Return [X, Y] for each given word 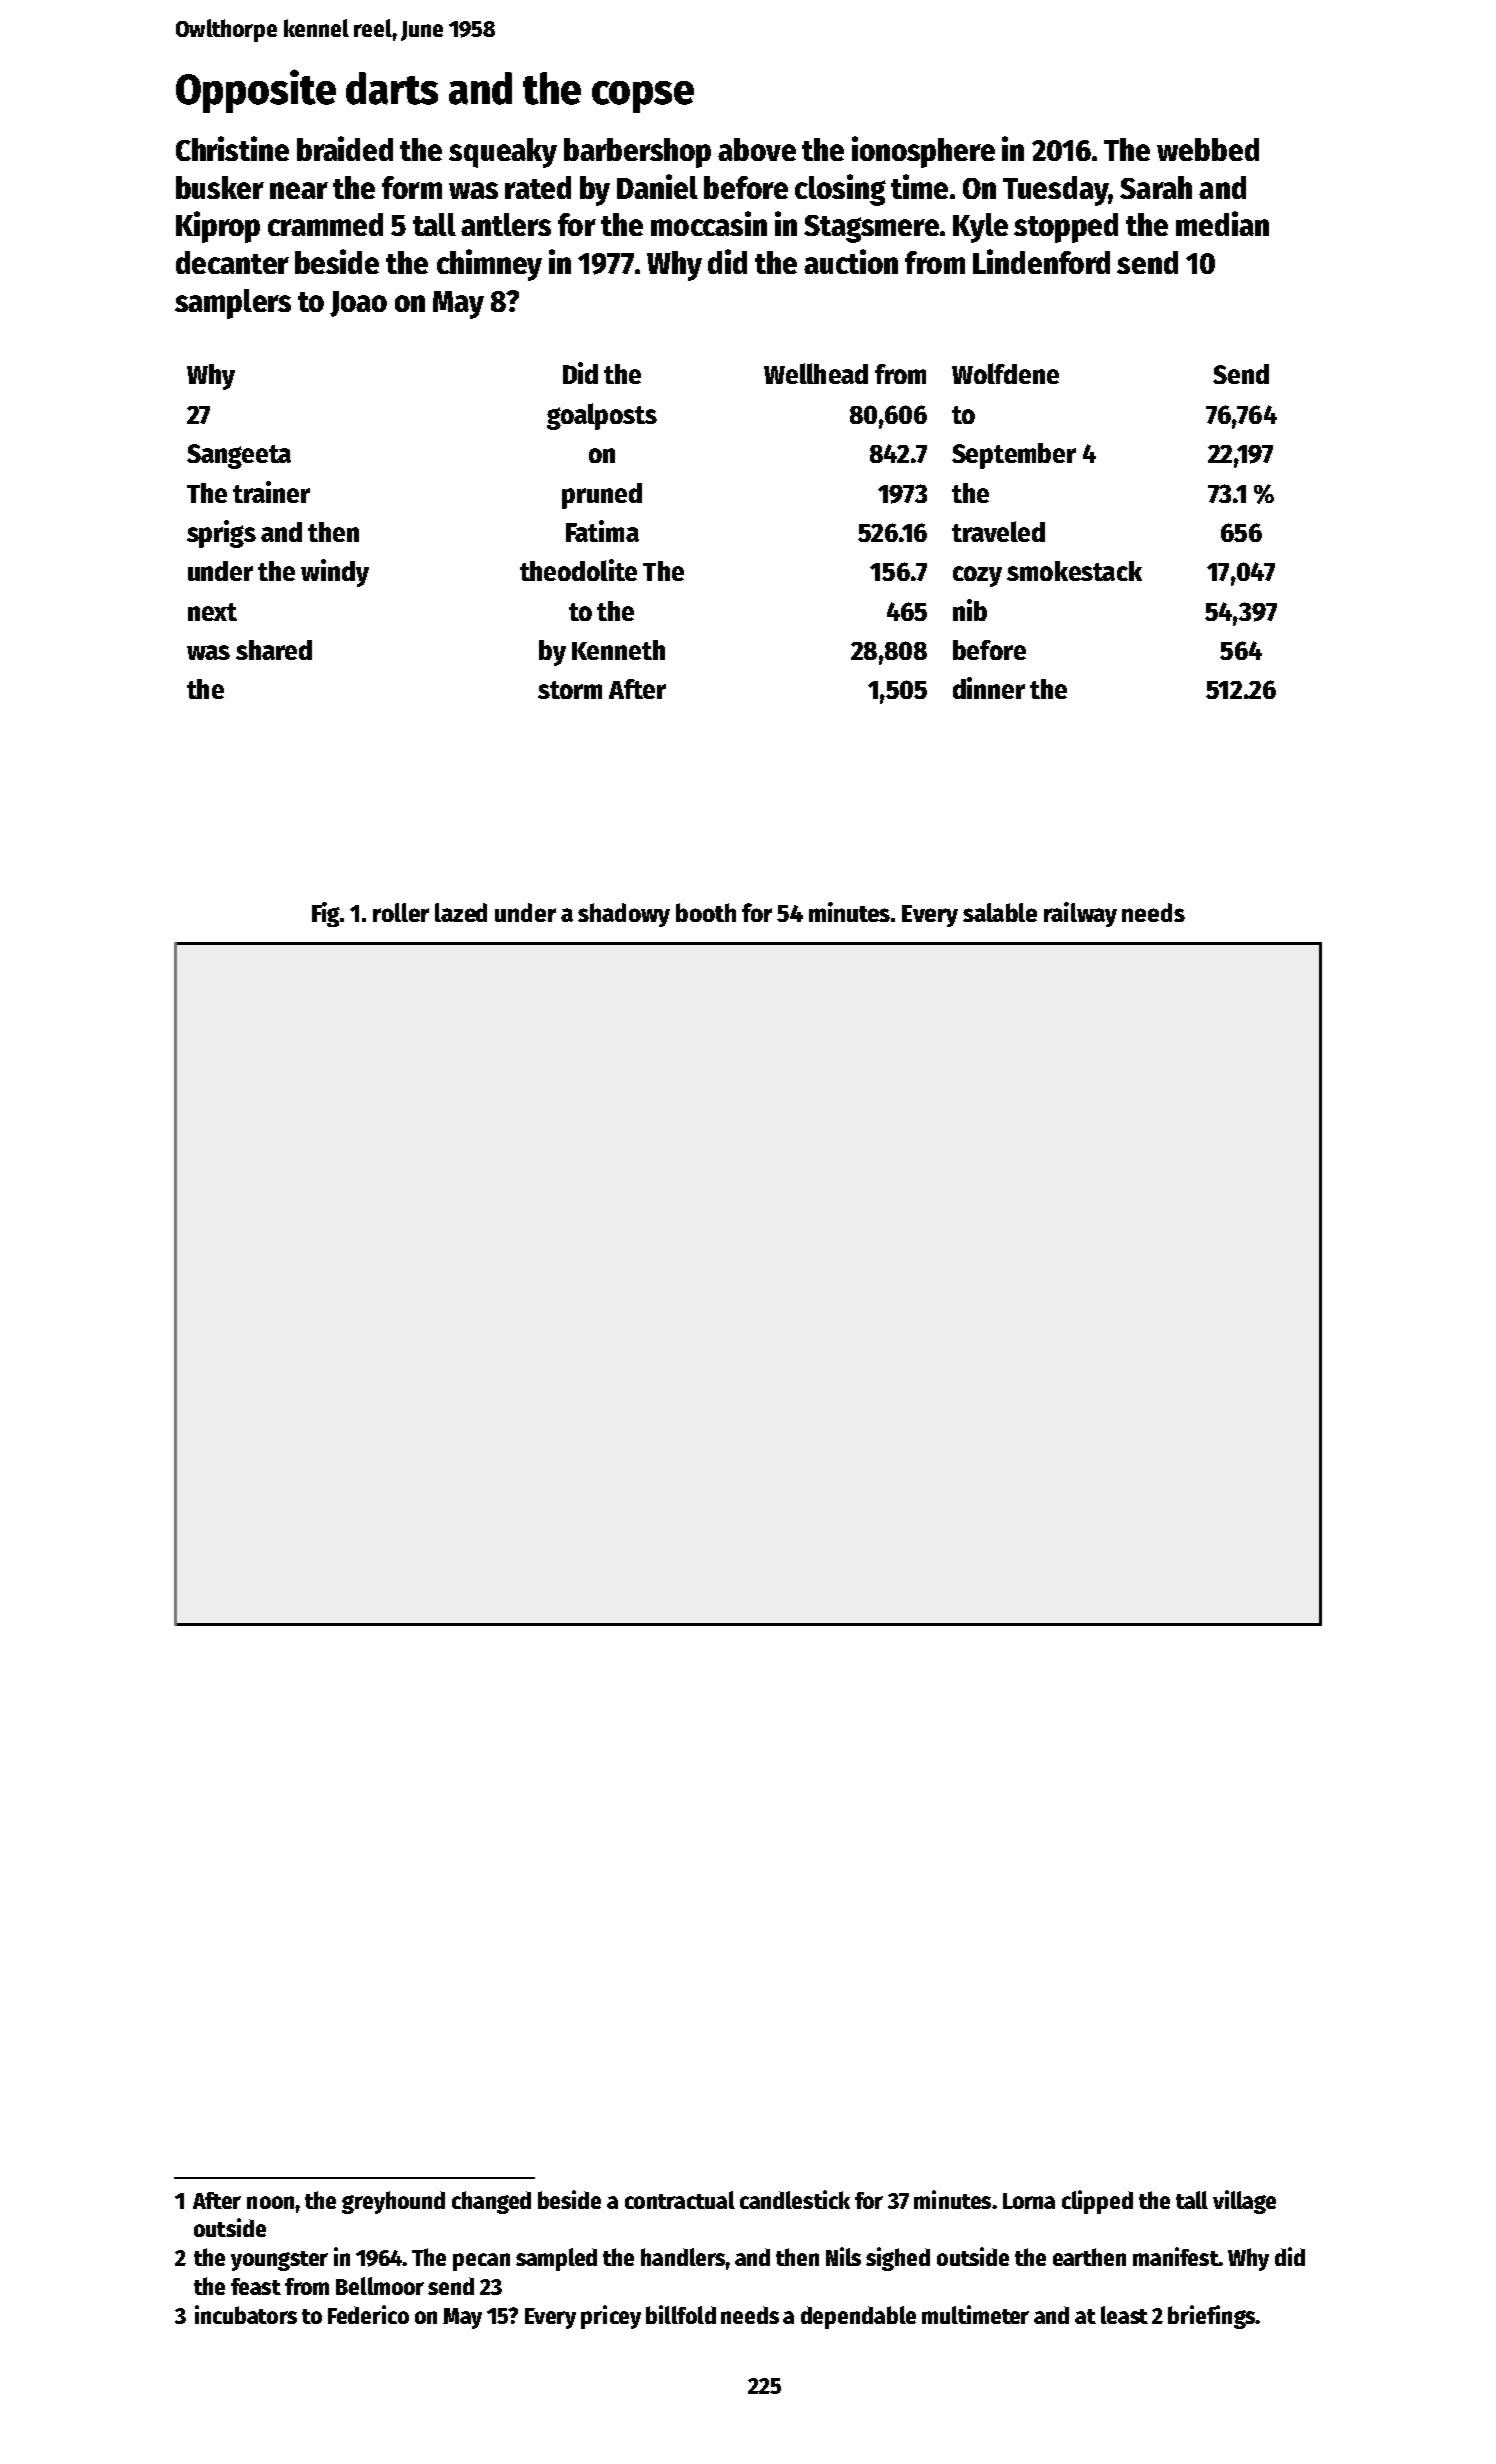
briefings [1211, 2317]
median [1222, 223]
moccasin [709, 223]
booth [706, 912]
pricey [611, 2317]
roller [401, 912]
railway [1080, 914]
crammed [325, 224]
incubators [246, 2314]
